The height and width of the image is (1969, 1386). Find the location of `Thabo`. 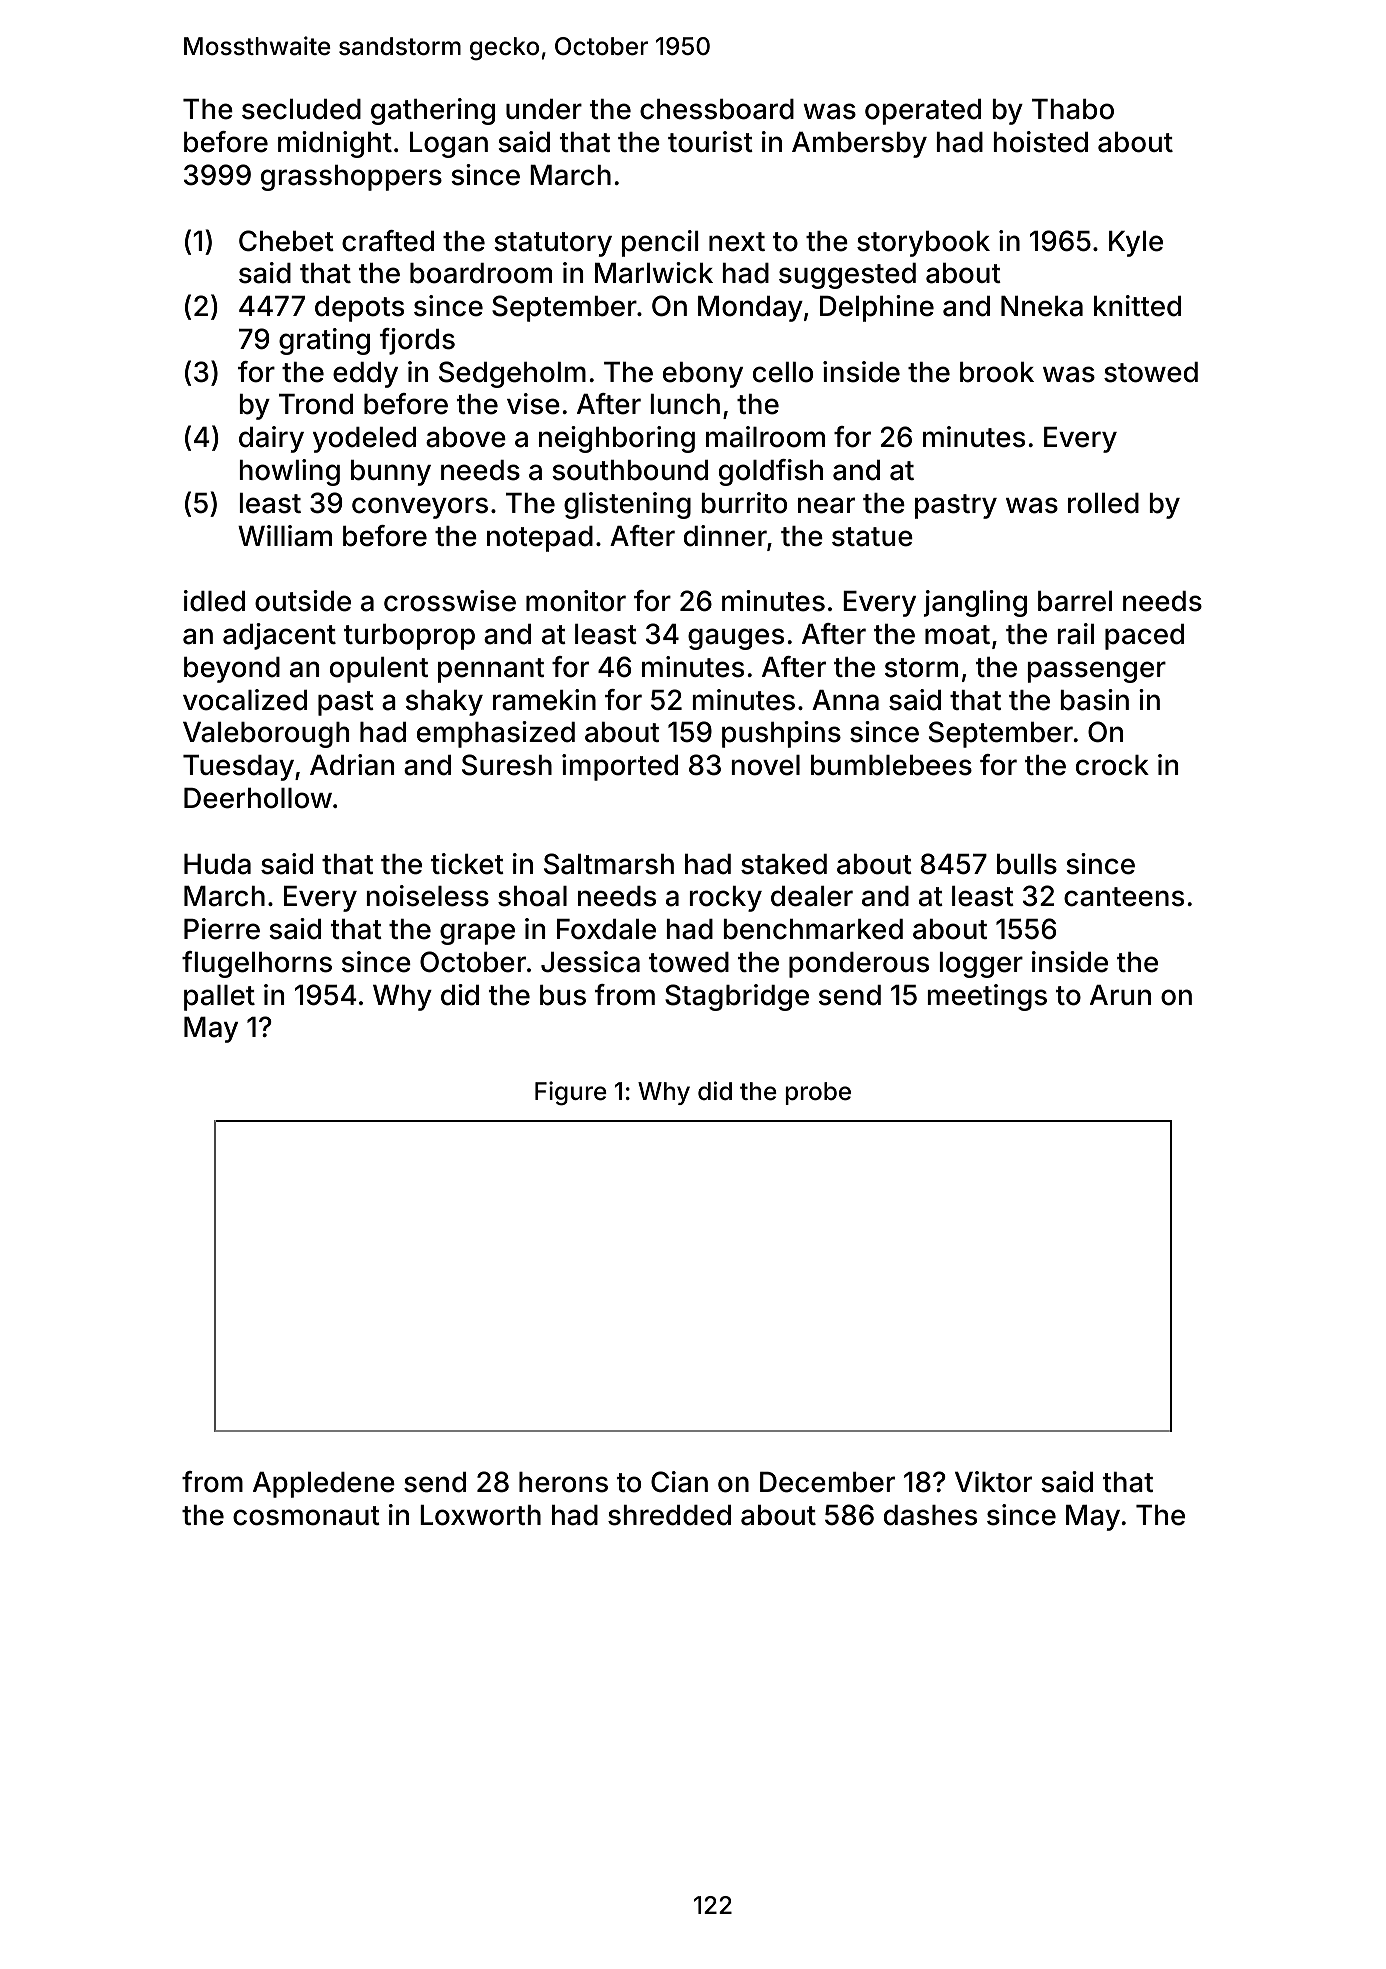

Thabo is located at coordinates (1073, 109).
